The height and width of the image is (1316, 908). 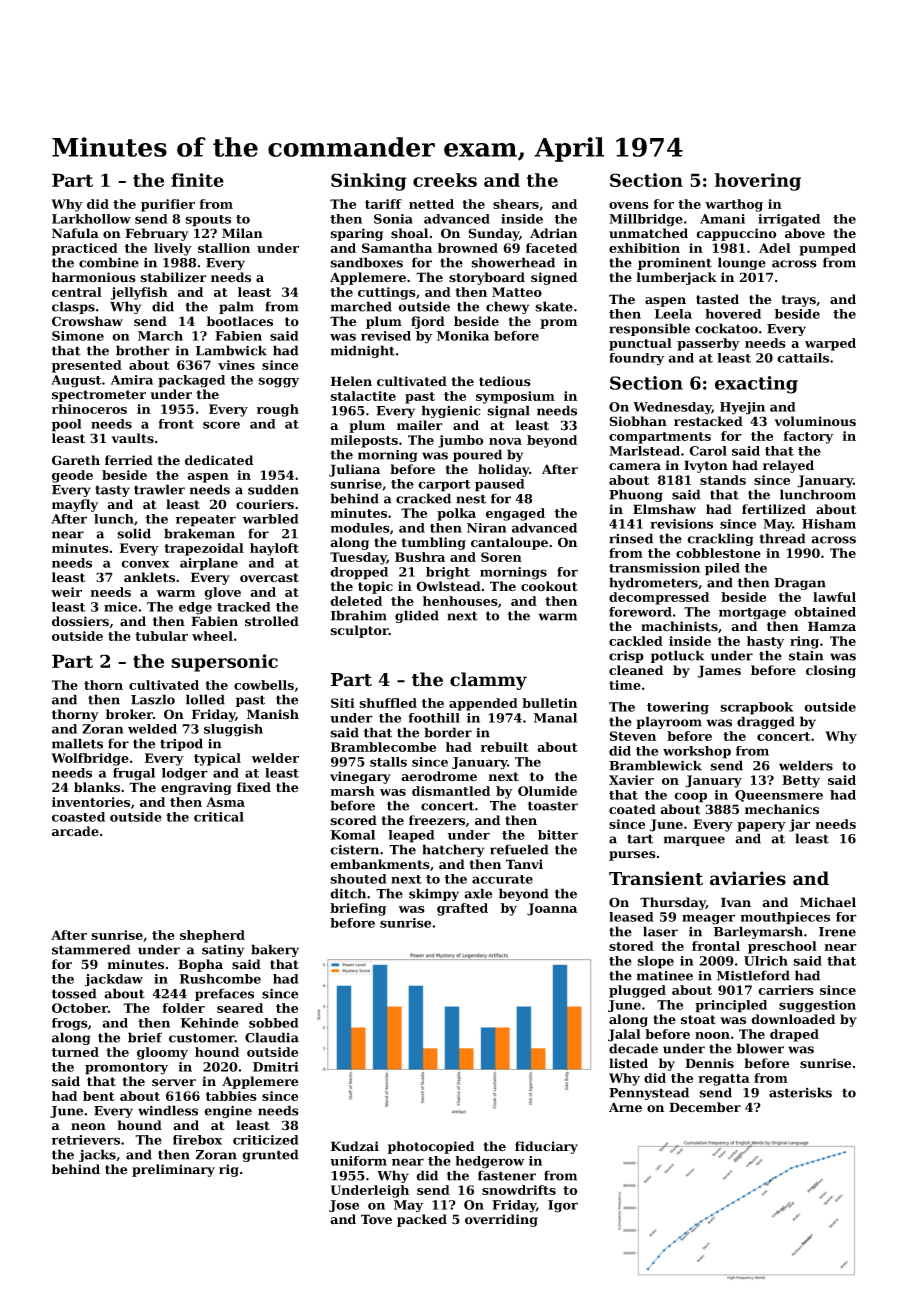 What do you see at coordinates (515, 514) in the image?
I see `engaged` at bounding box center [515, 514].
